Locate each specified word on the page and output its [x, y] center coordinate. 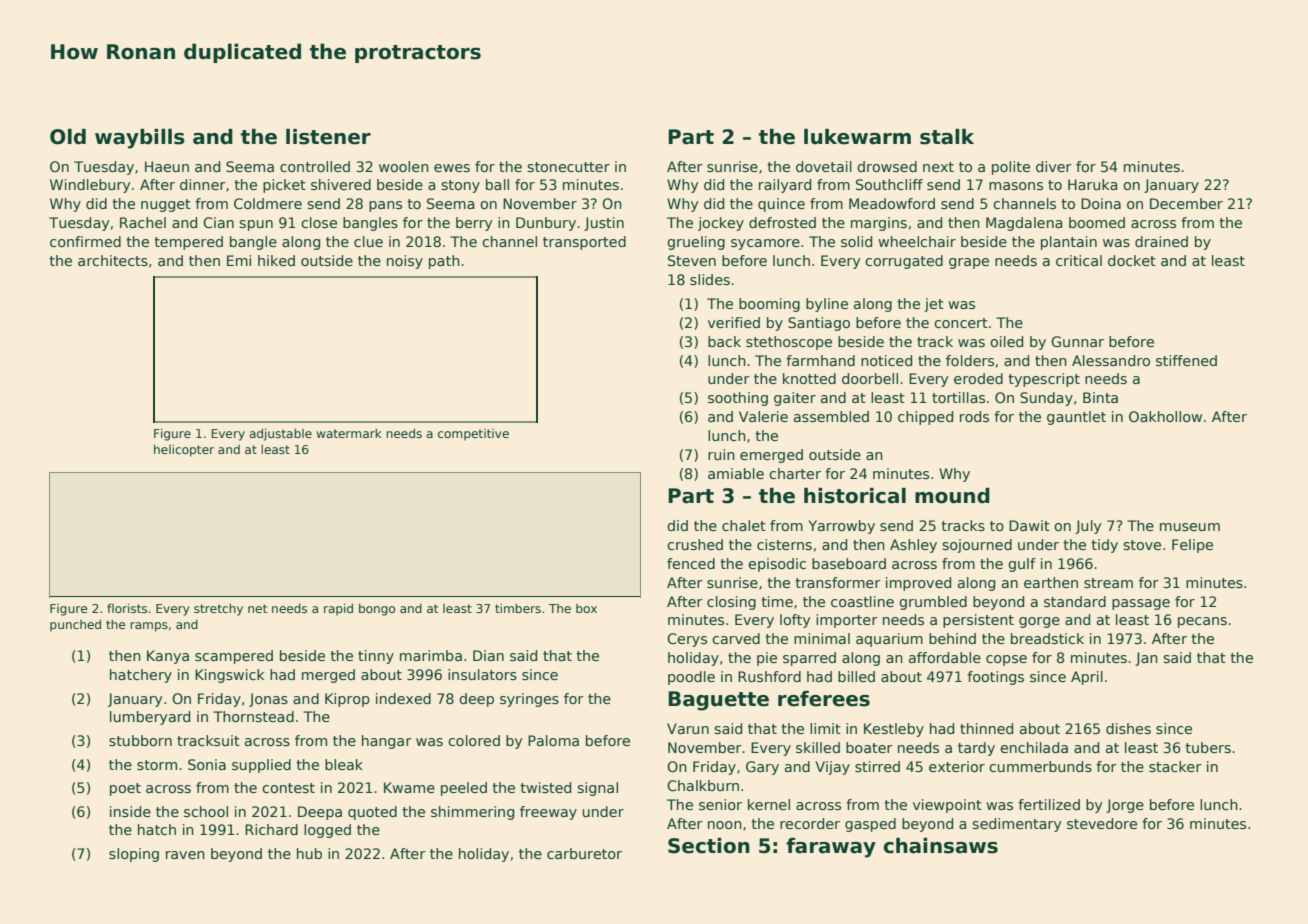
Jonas [268, 700]
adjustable [280, 435]
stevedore [1102, 823]
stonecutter [568, 167]
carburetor [584, 853]
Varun [688, 728]
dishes [1128, 728]
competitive [473, 435]
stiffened [1186, 360]
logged [327, 831]
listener [328, 137]
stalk [947, 137]
